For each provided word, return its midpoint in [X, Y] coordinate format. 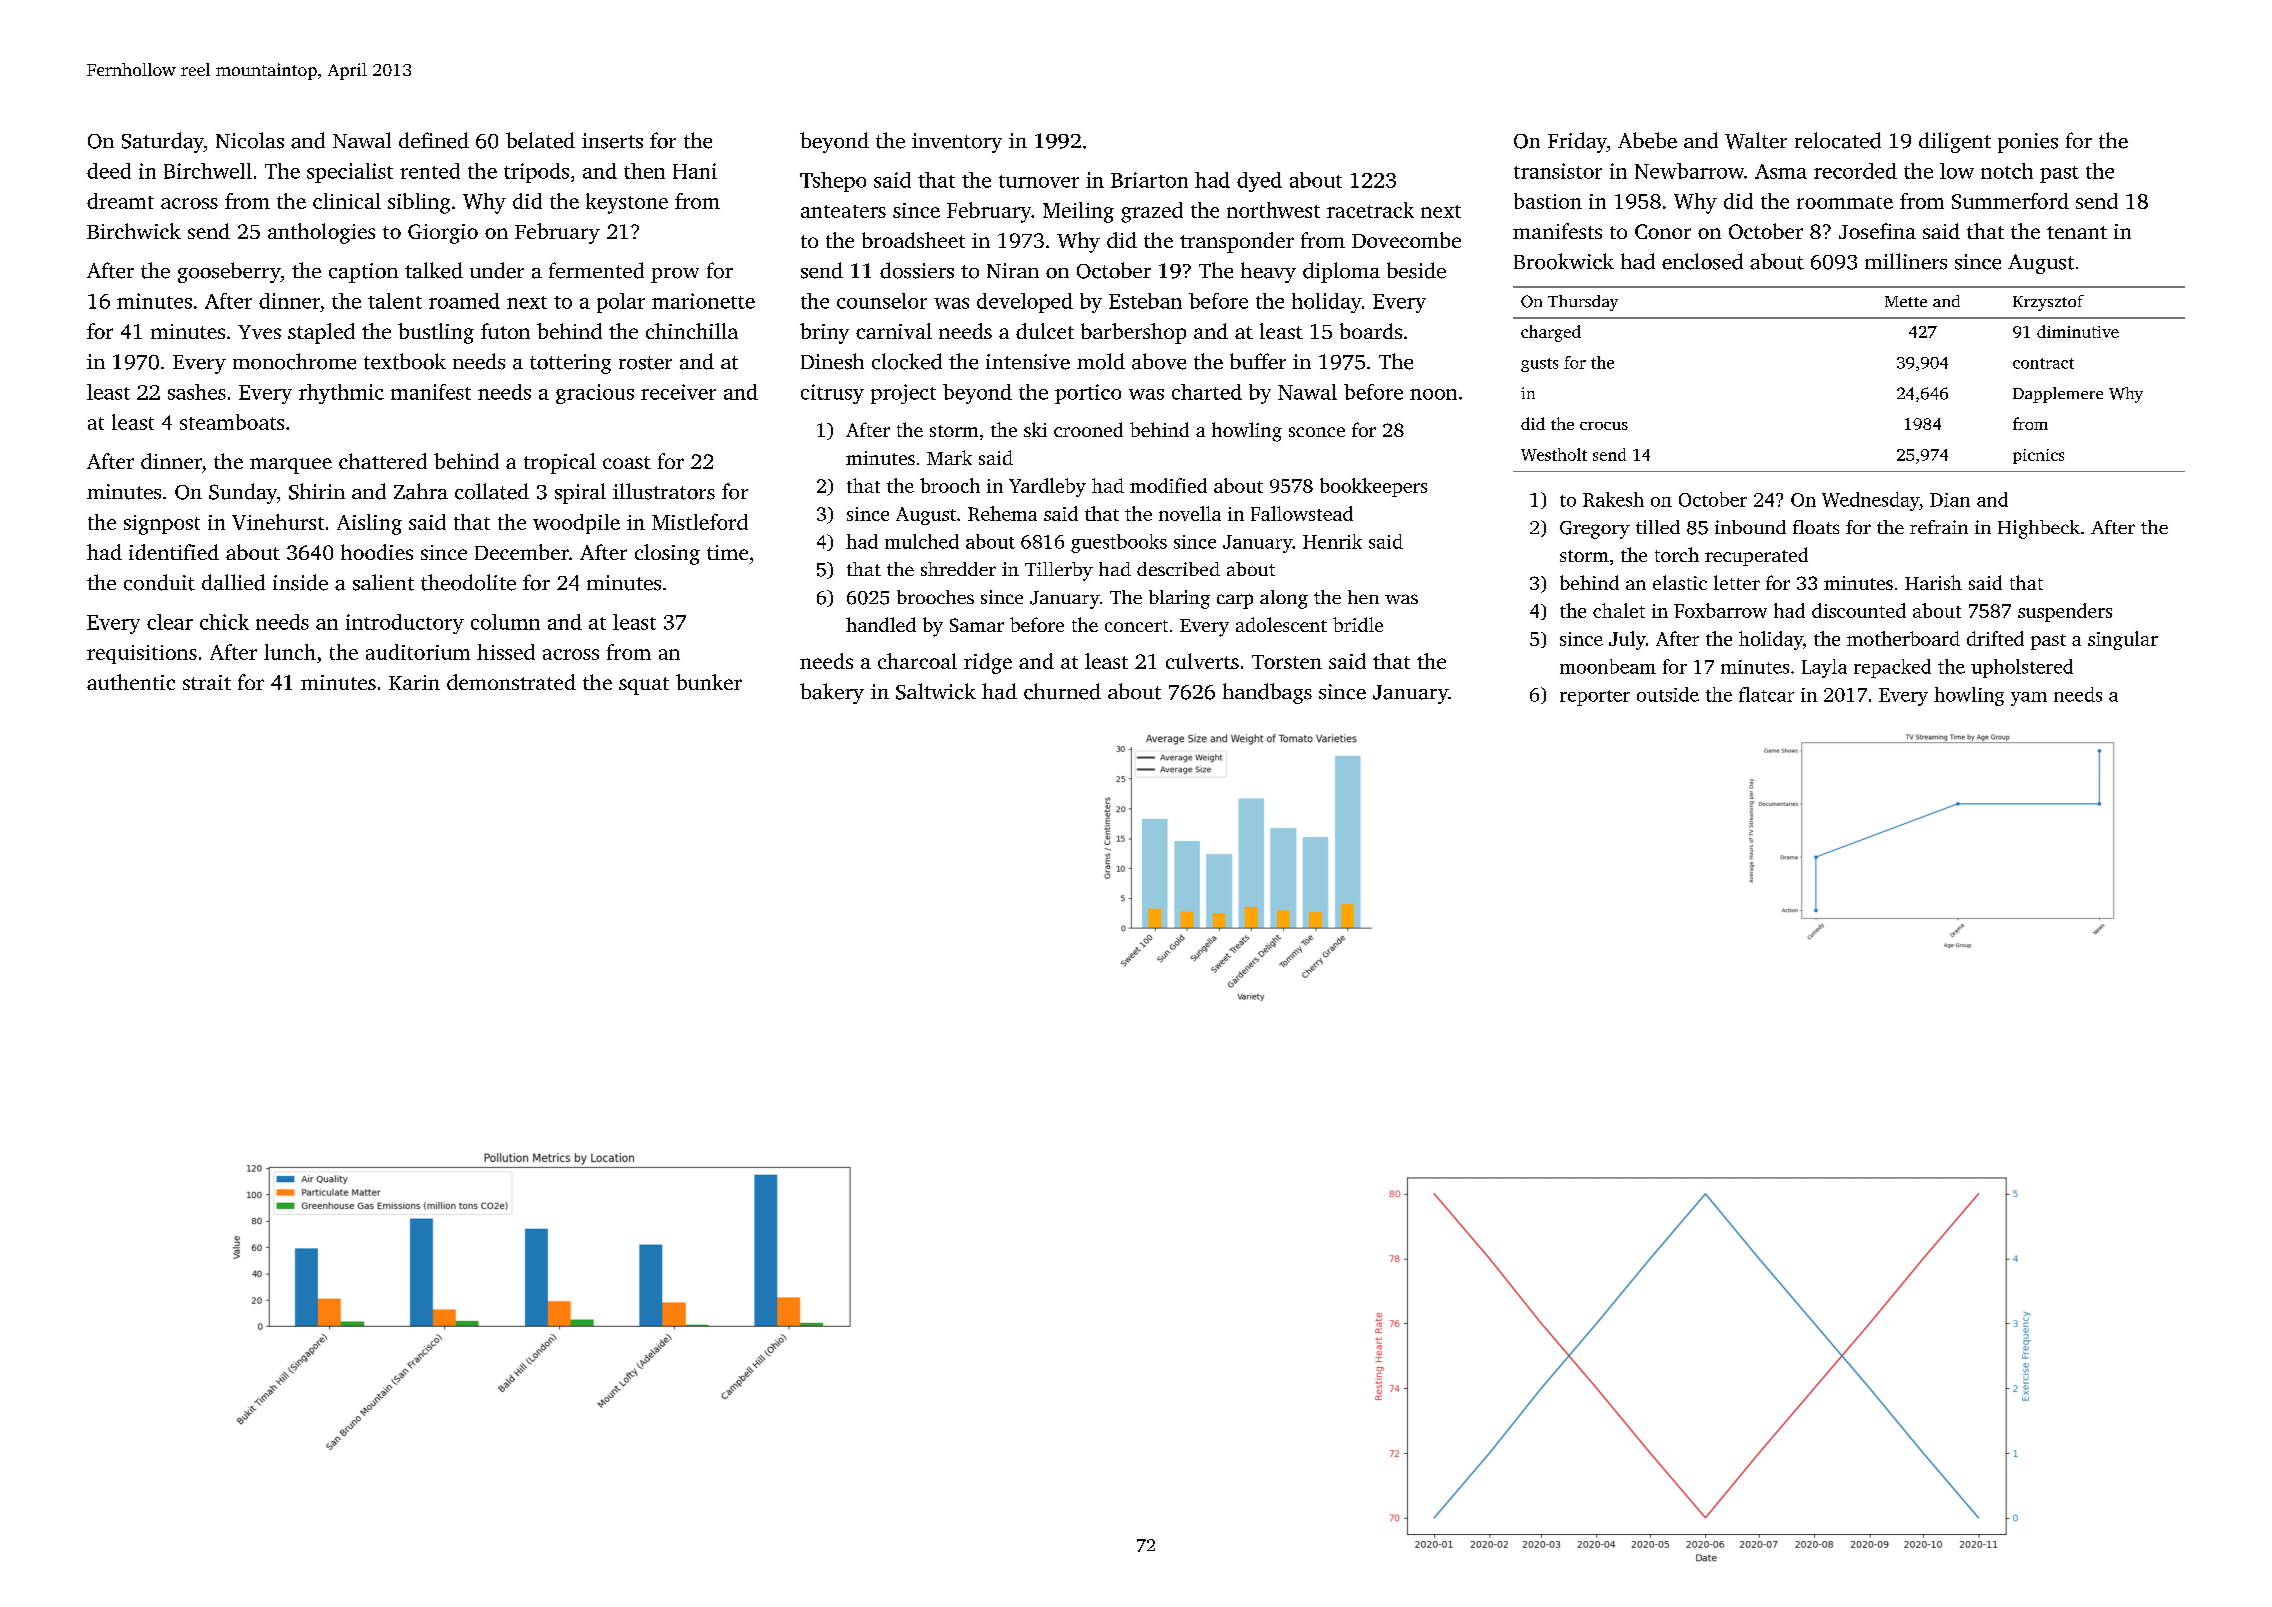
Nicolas [250, 140]
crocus [1604, 426]
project [903, 394]
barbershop [1133, 333]
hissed [506, 652]
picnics [2038, 456]
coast [627, 462]
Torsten [1287, 662]
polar [621, 303]
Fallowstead [1302, 513]
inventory [957, 143]
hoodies [377, 552]
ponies [2028, 143]
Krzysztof [2048, 303]
